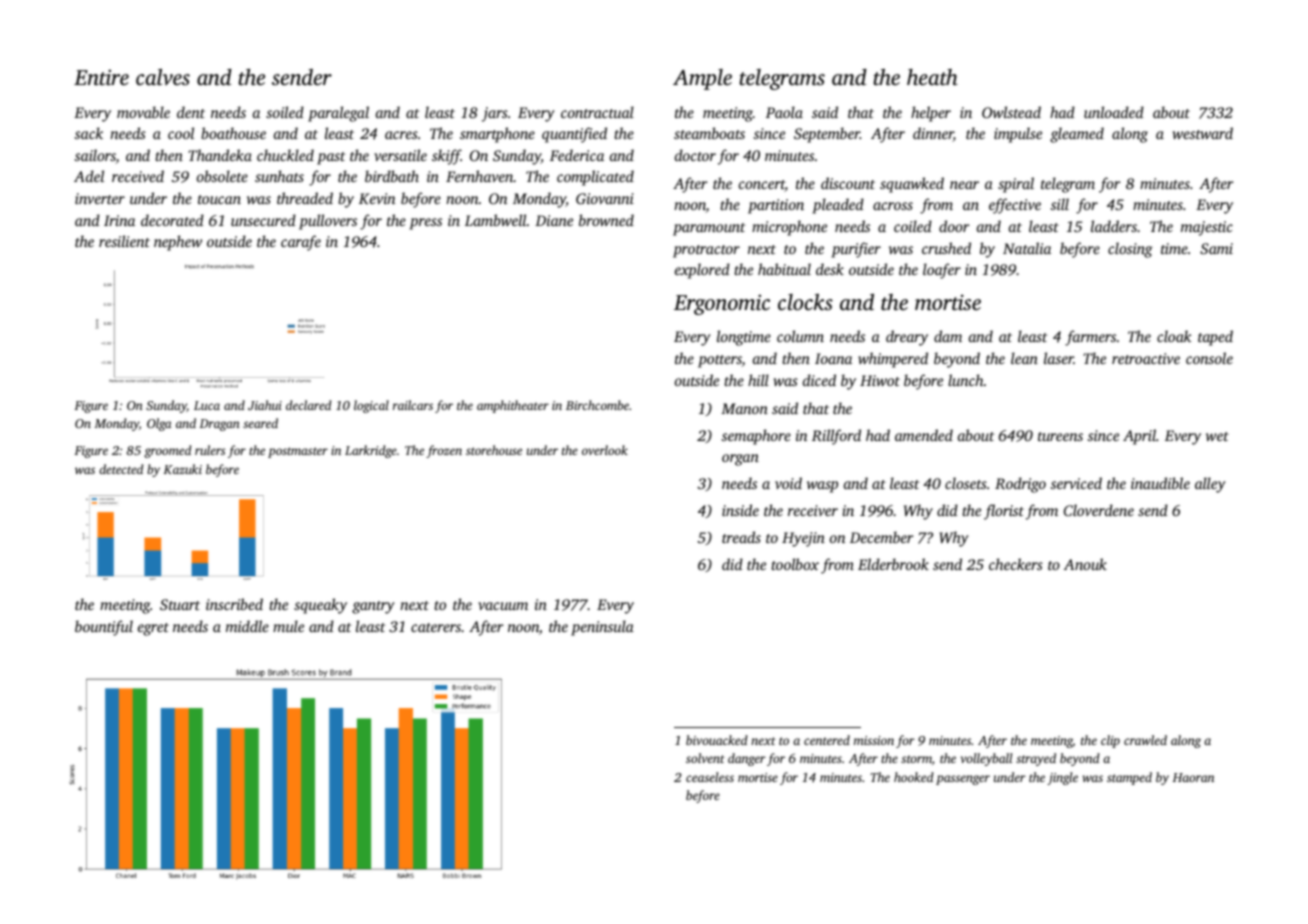 The height and width of the document is (924, 1308). What do you see at coordinates (705, 758) in the document?
I see `solvent` at bounding box center [705, 758].
